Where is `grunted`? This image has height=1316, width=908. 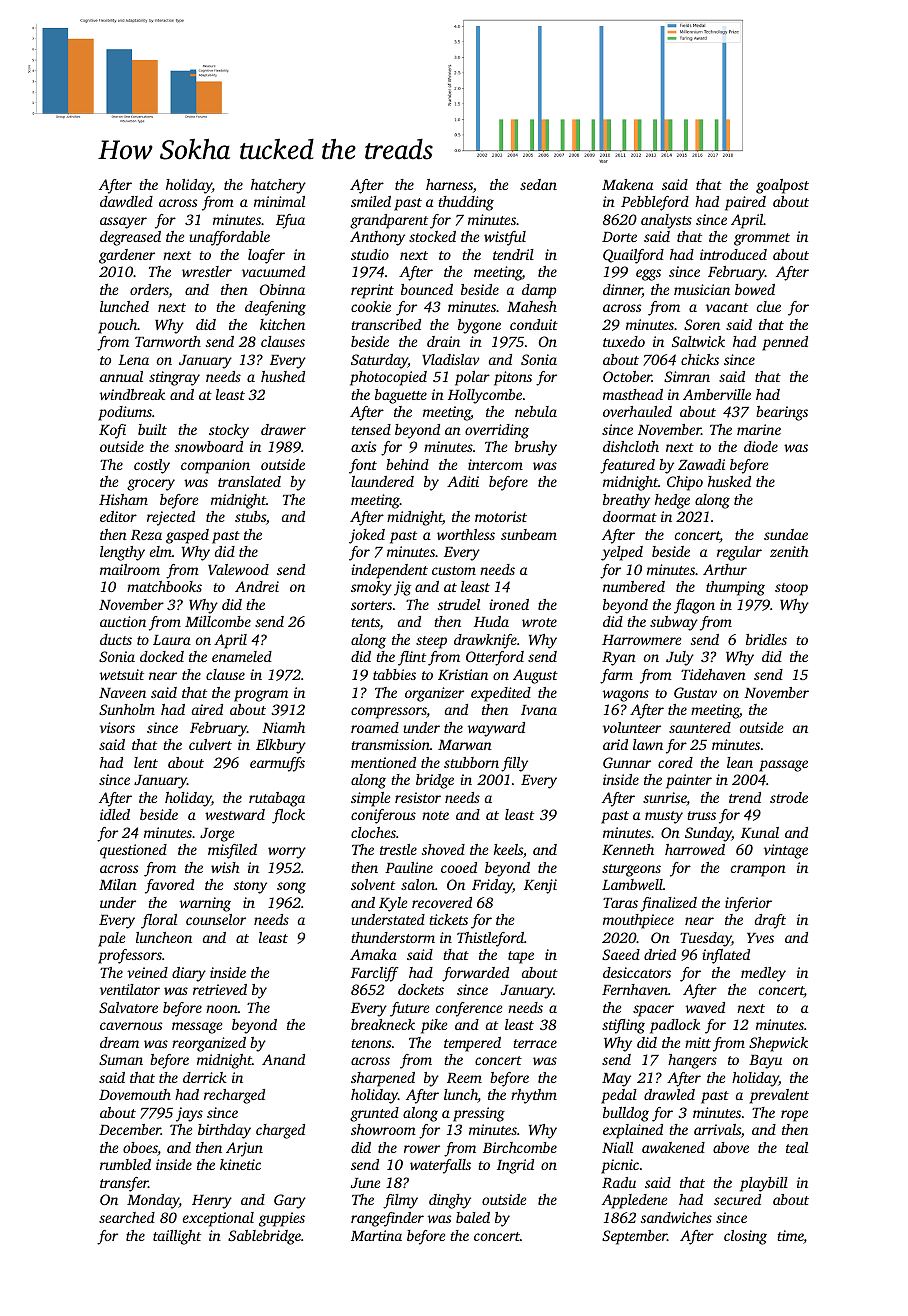
grunted is located at coordinates (374, 1114).
